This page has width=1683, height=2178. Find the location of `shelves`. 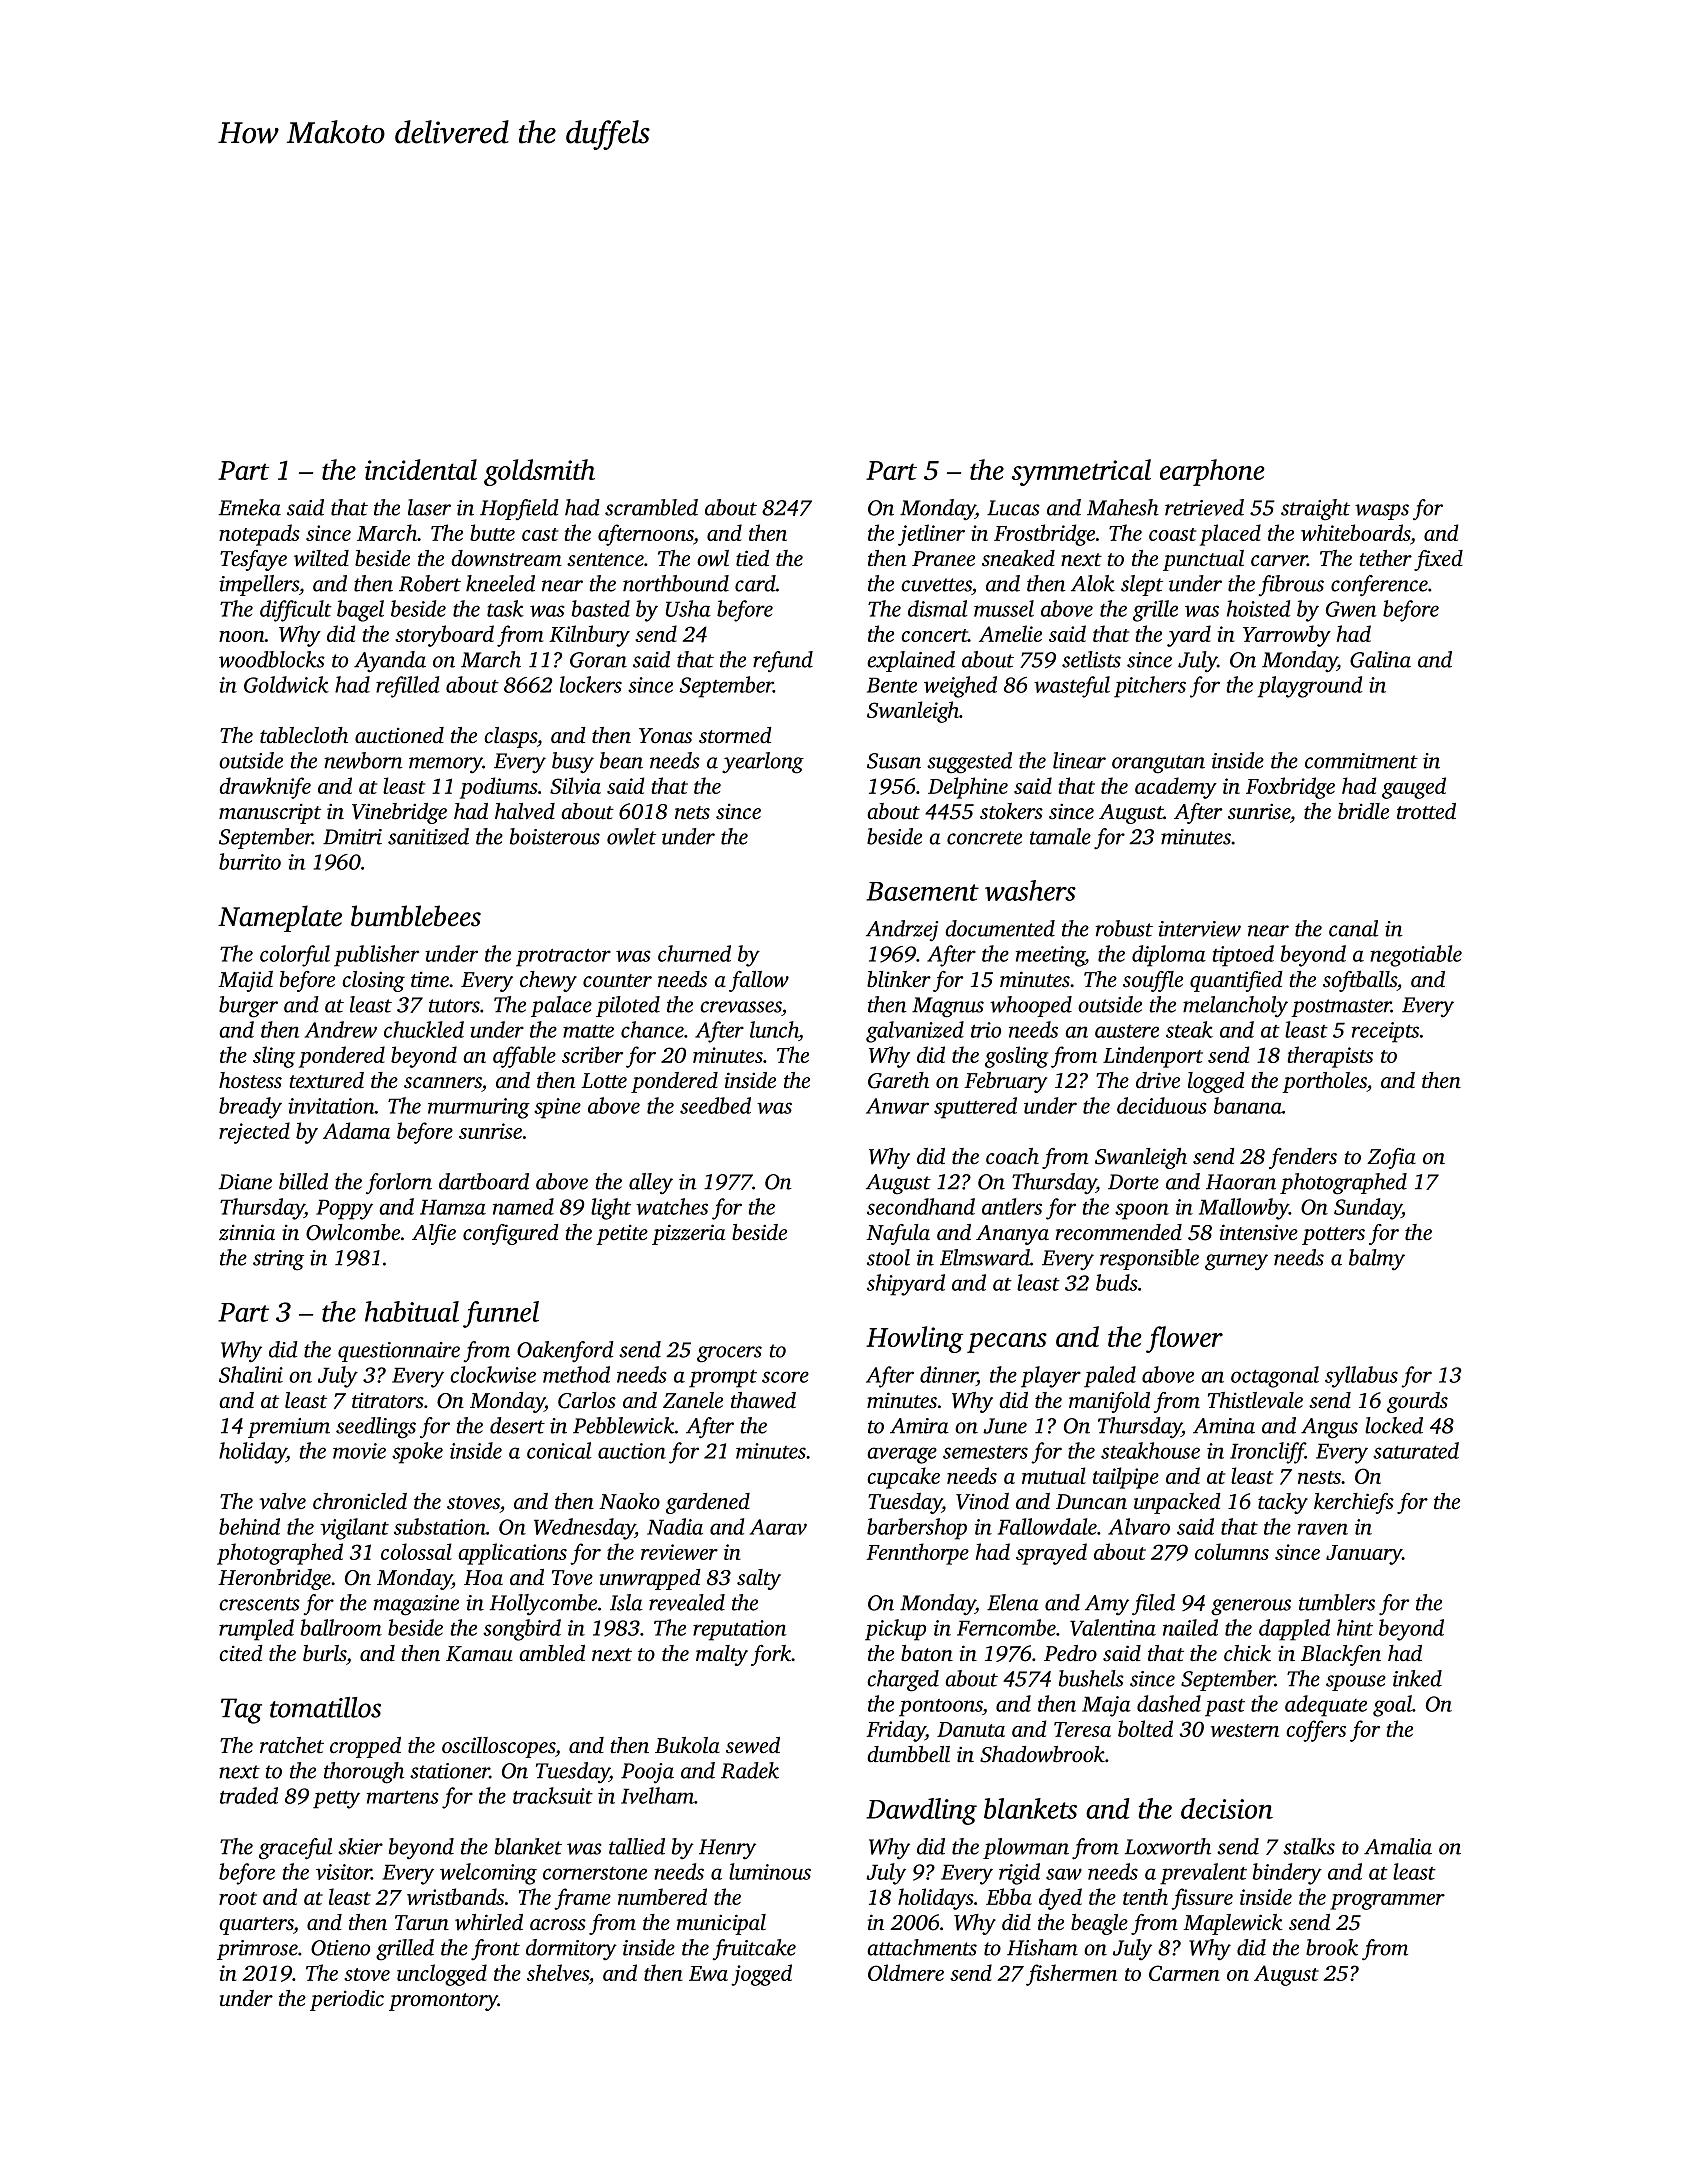

shelves is located at coordinates (558, 1972).
